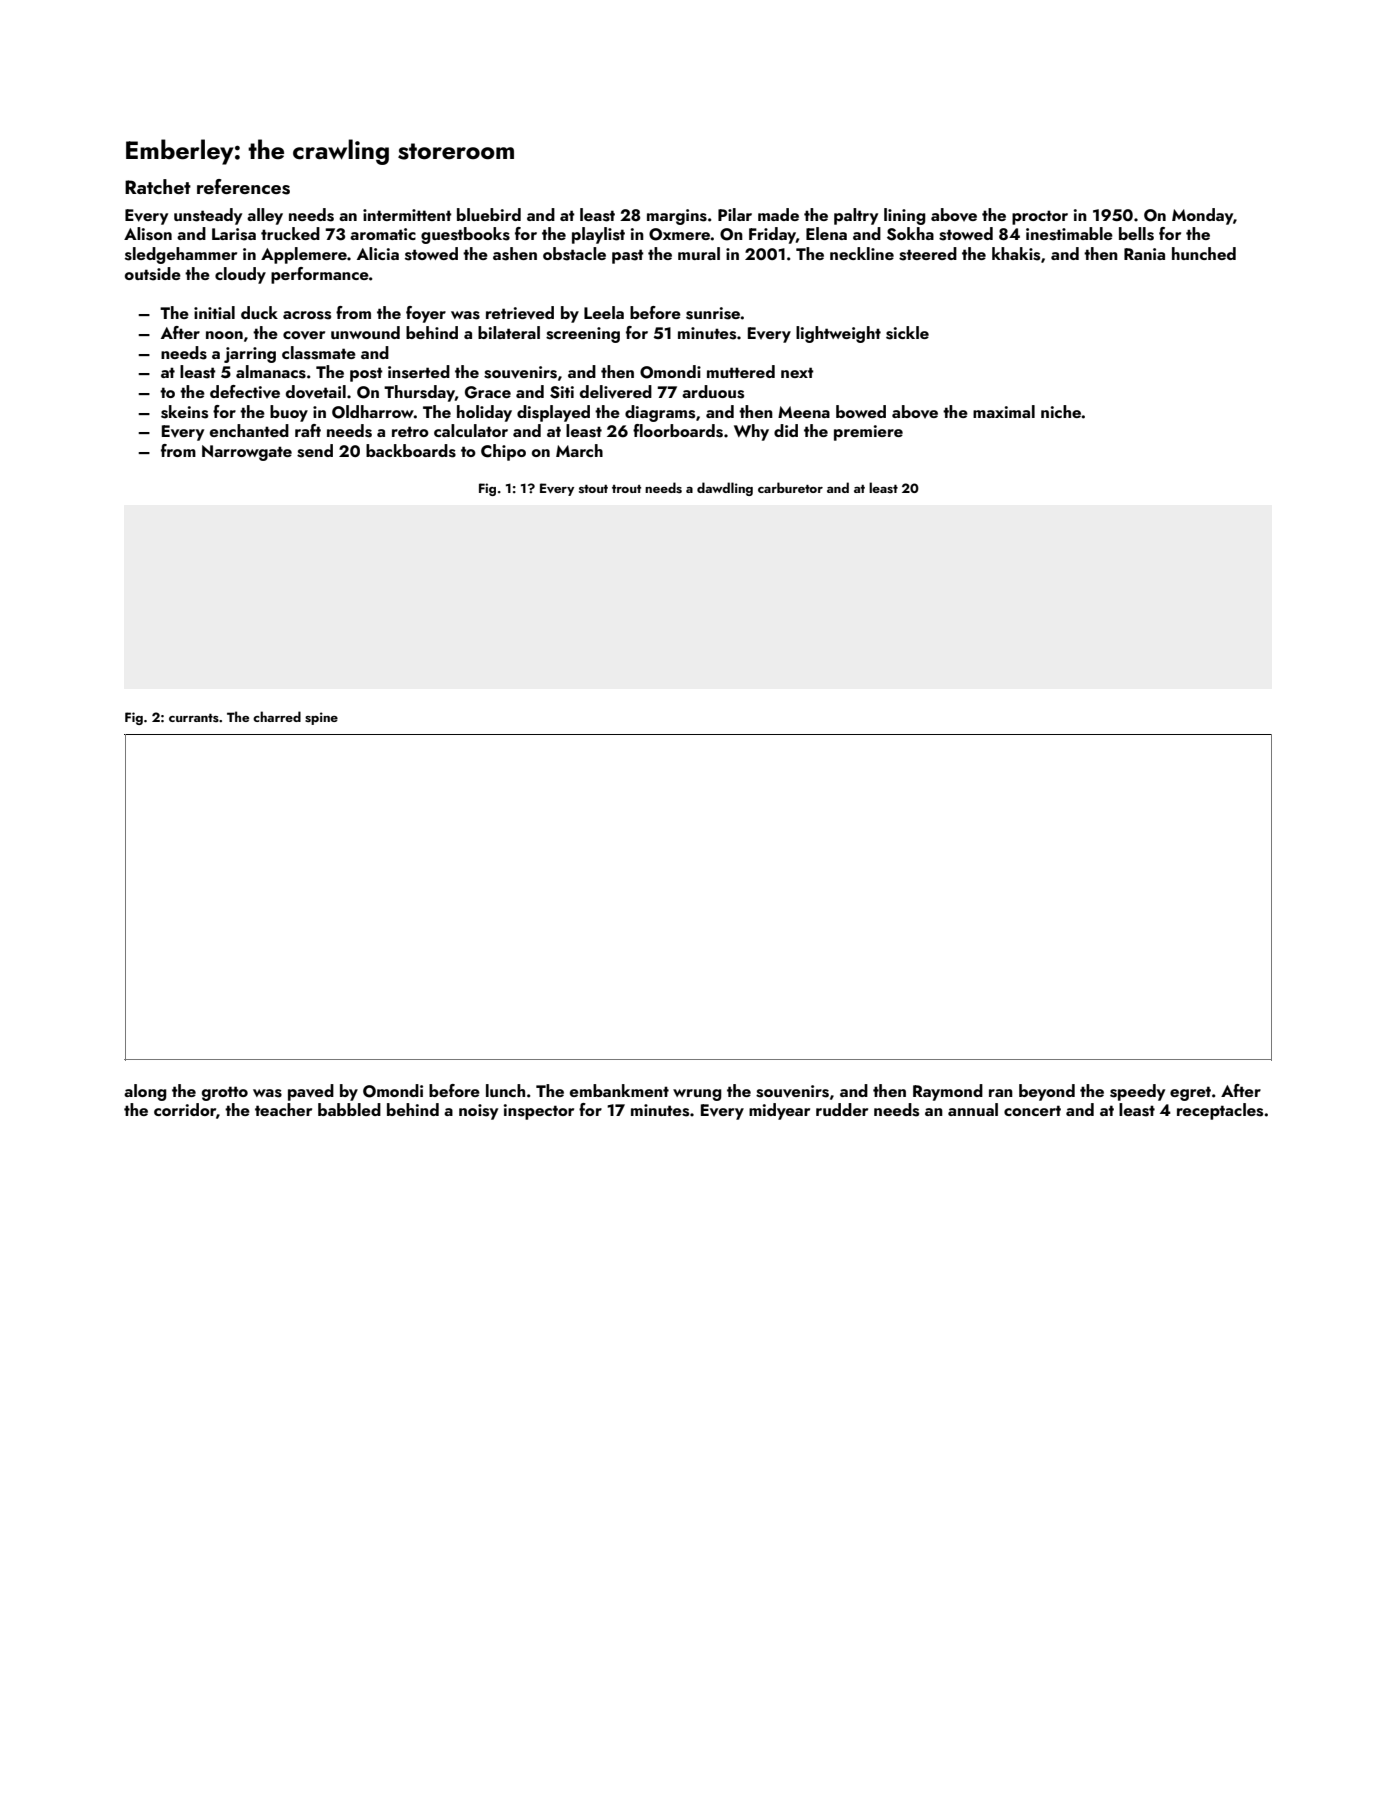 This screenshot has height=1807, width=1397. What do you see at coordinates (225, 1093) in the screenshot?
I see `grotto` at bounding box center [225, 1093].
